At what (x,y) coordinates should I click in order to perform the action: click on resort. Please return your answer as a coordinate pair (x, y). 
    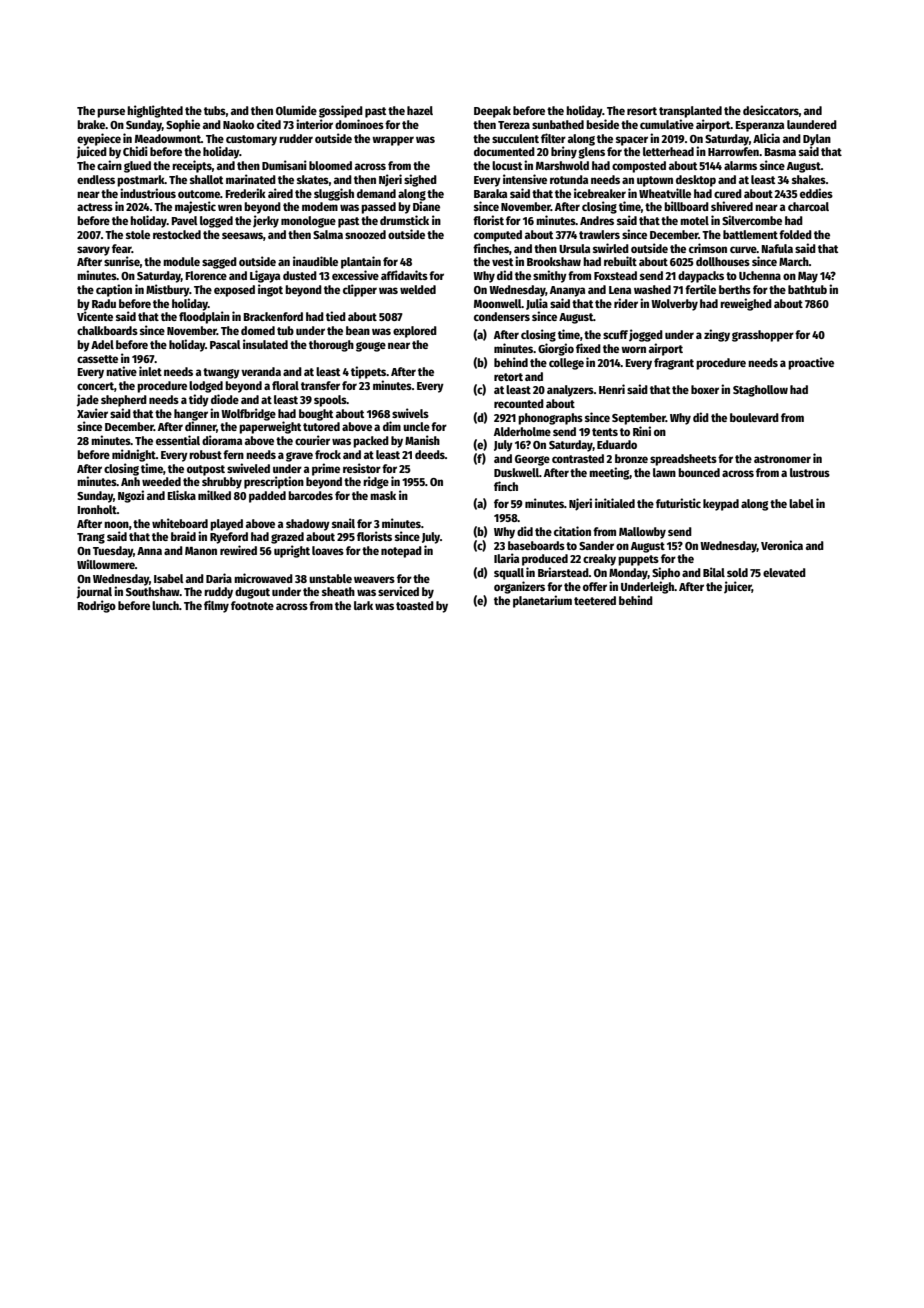
    Looking at the image, I should click on (642, 111).
